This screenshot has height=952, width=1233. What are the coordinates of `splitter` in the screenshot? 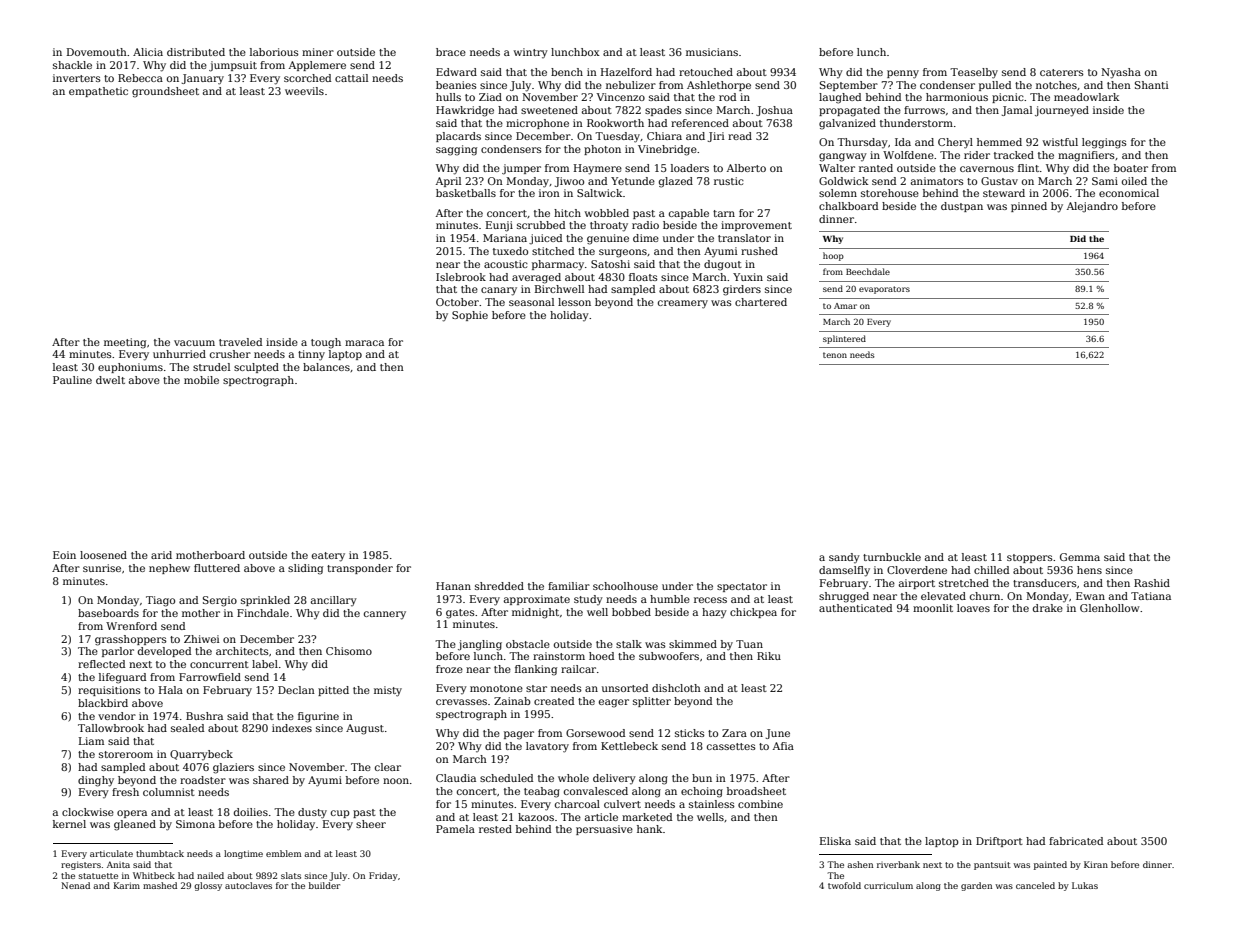 It's located at (652, 702).
